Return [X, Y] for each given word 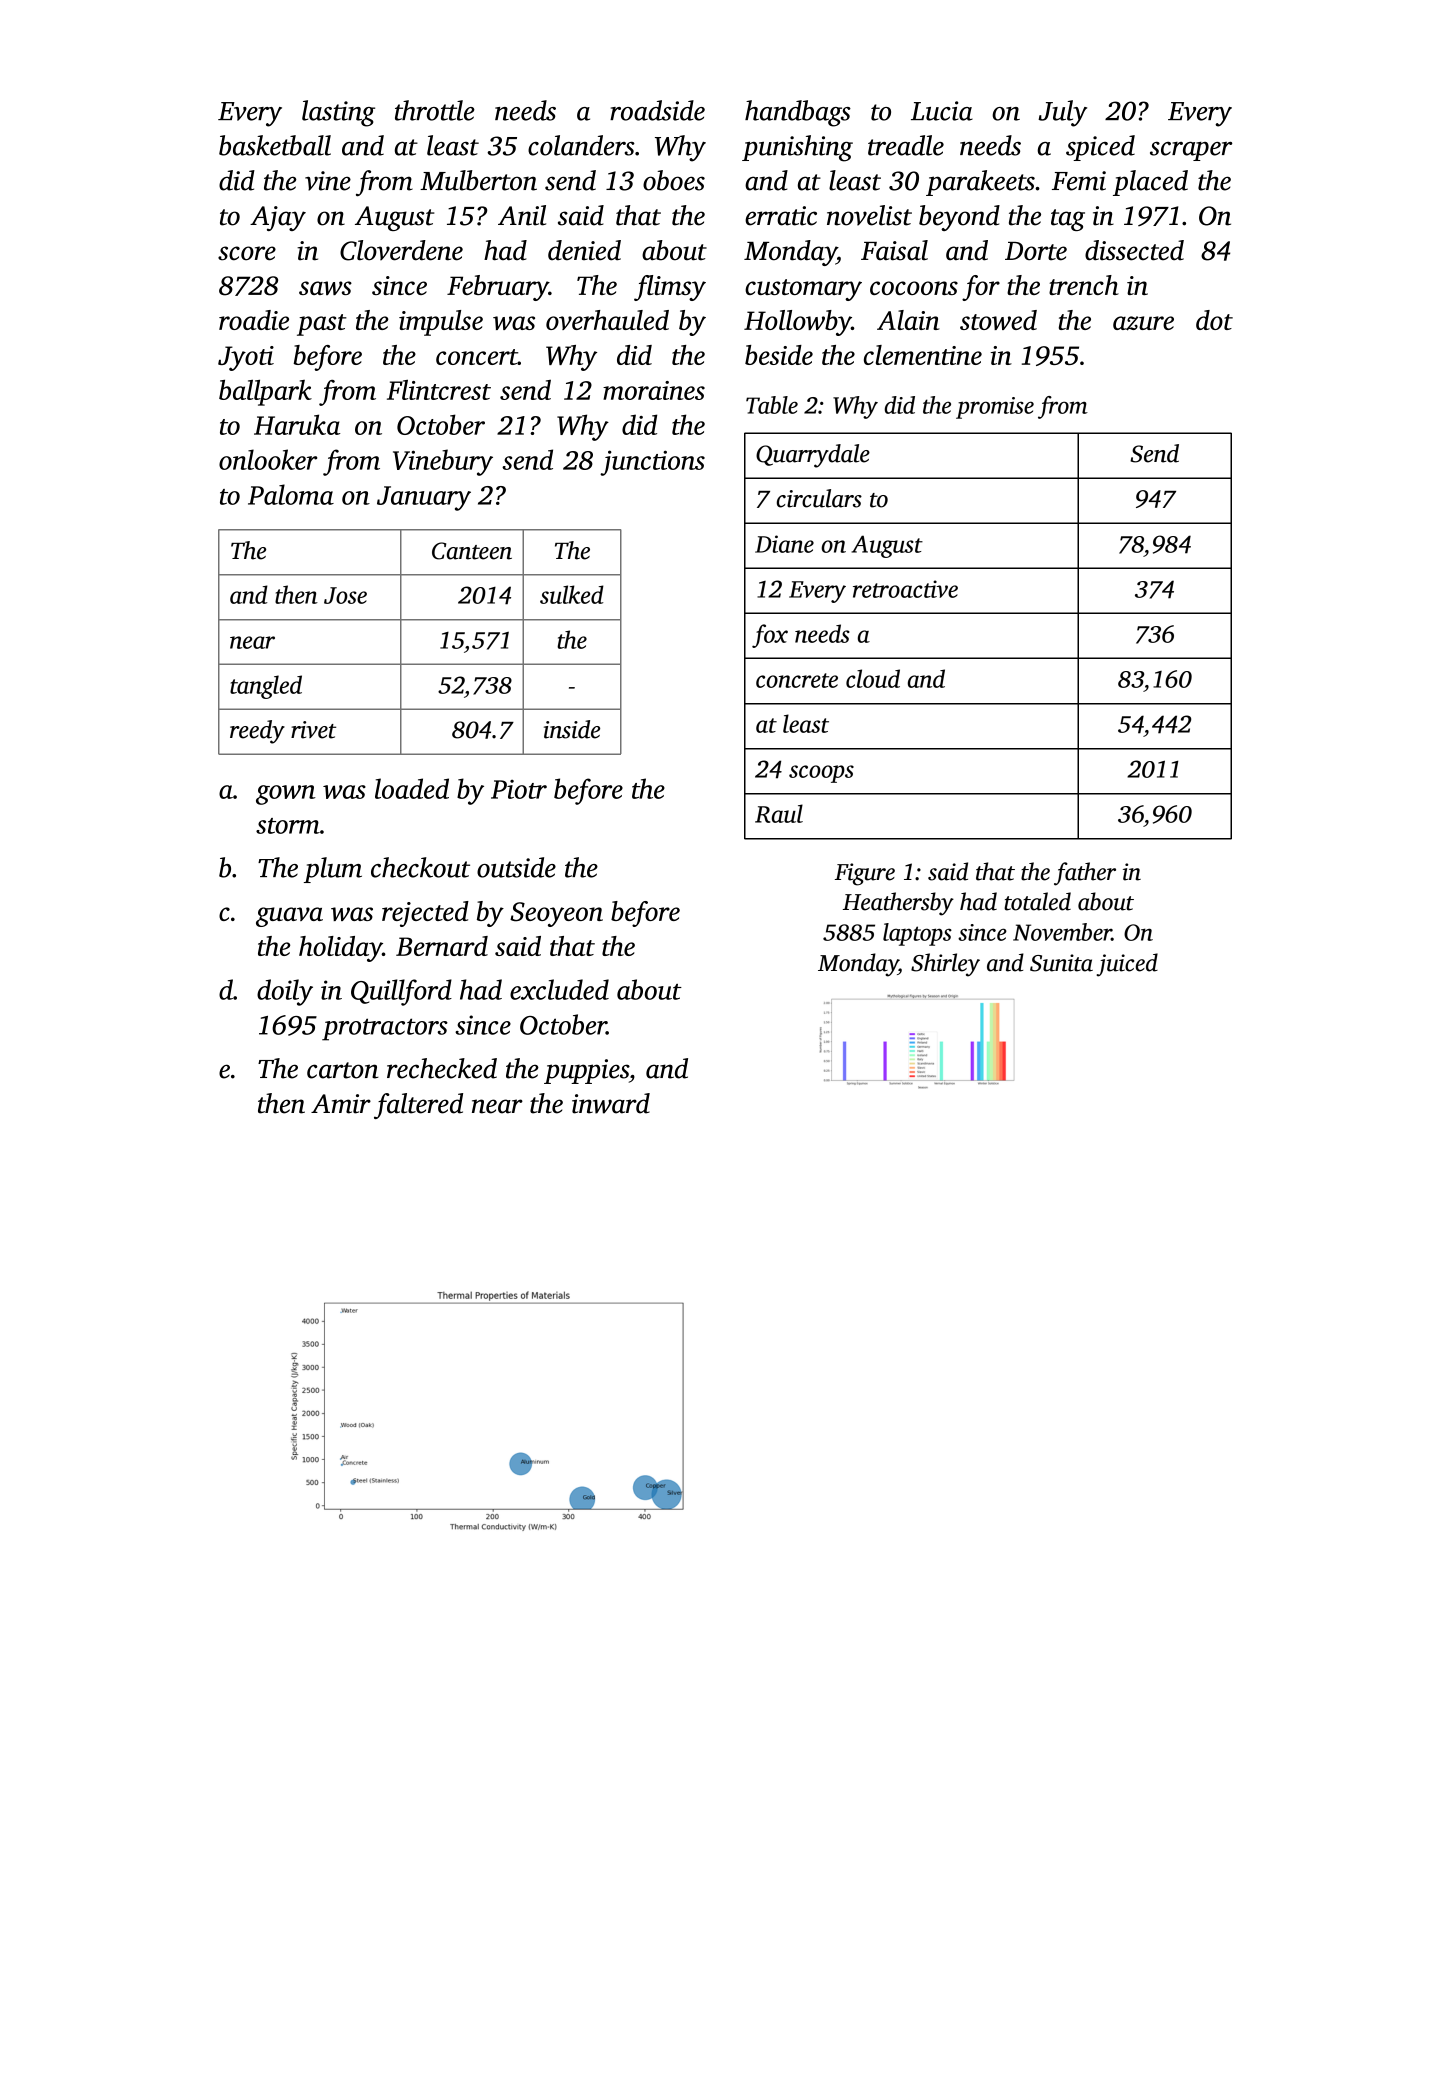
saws [325, 288]
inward [611, 1103]
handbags [798, 113]
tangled [266, 687]
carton [343, 1070]
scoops [821, 774]
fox [770, 636]
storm [288, 826]
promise [995, 408]
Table [772, 405]
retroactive [905, 589]
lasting [338, 113]
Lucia [942, 111]
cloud [873, 678]
